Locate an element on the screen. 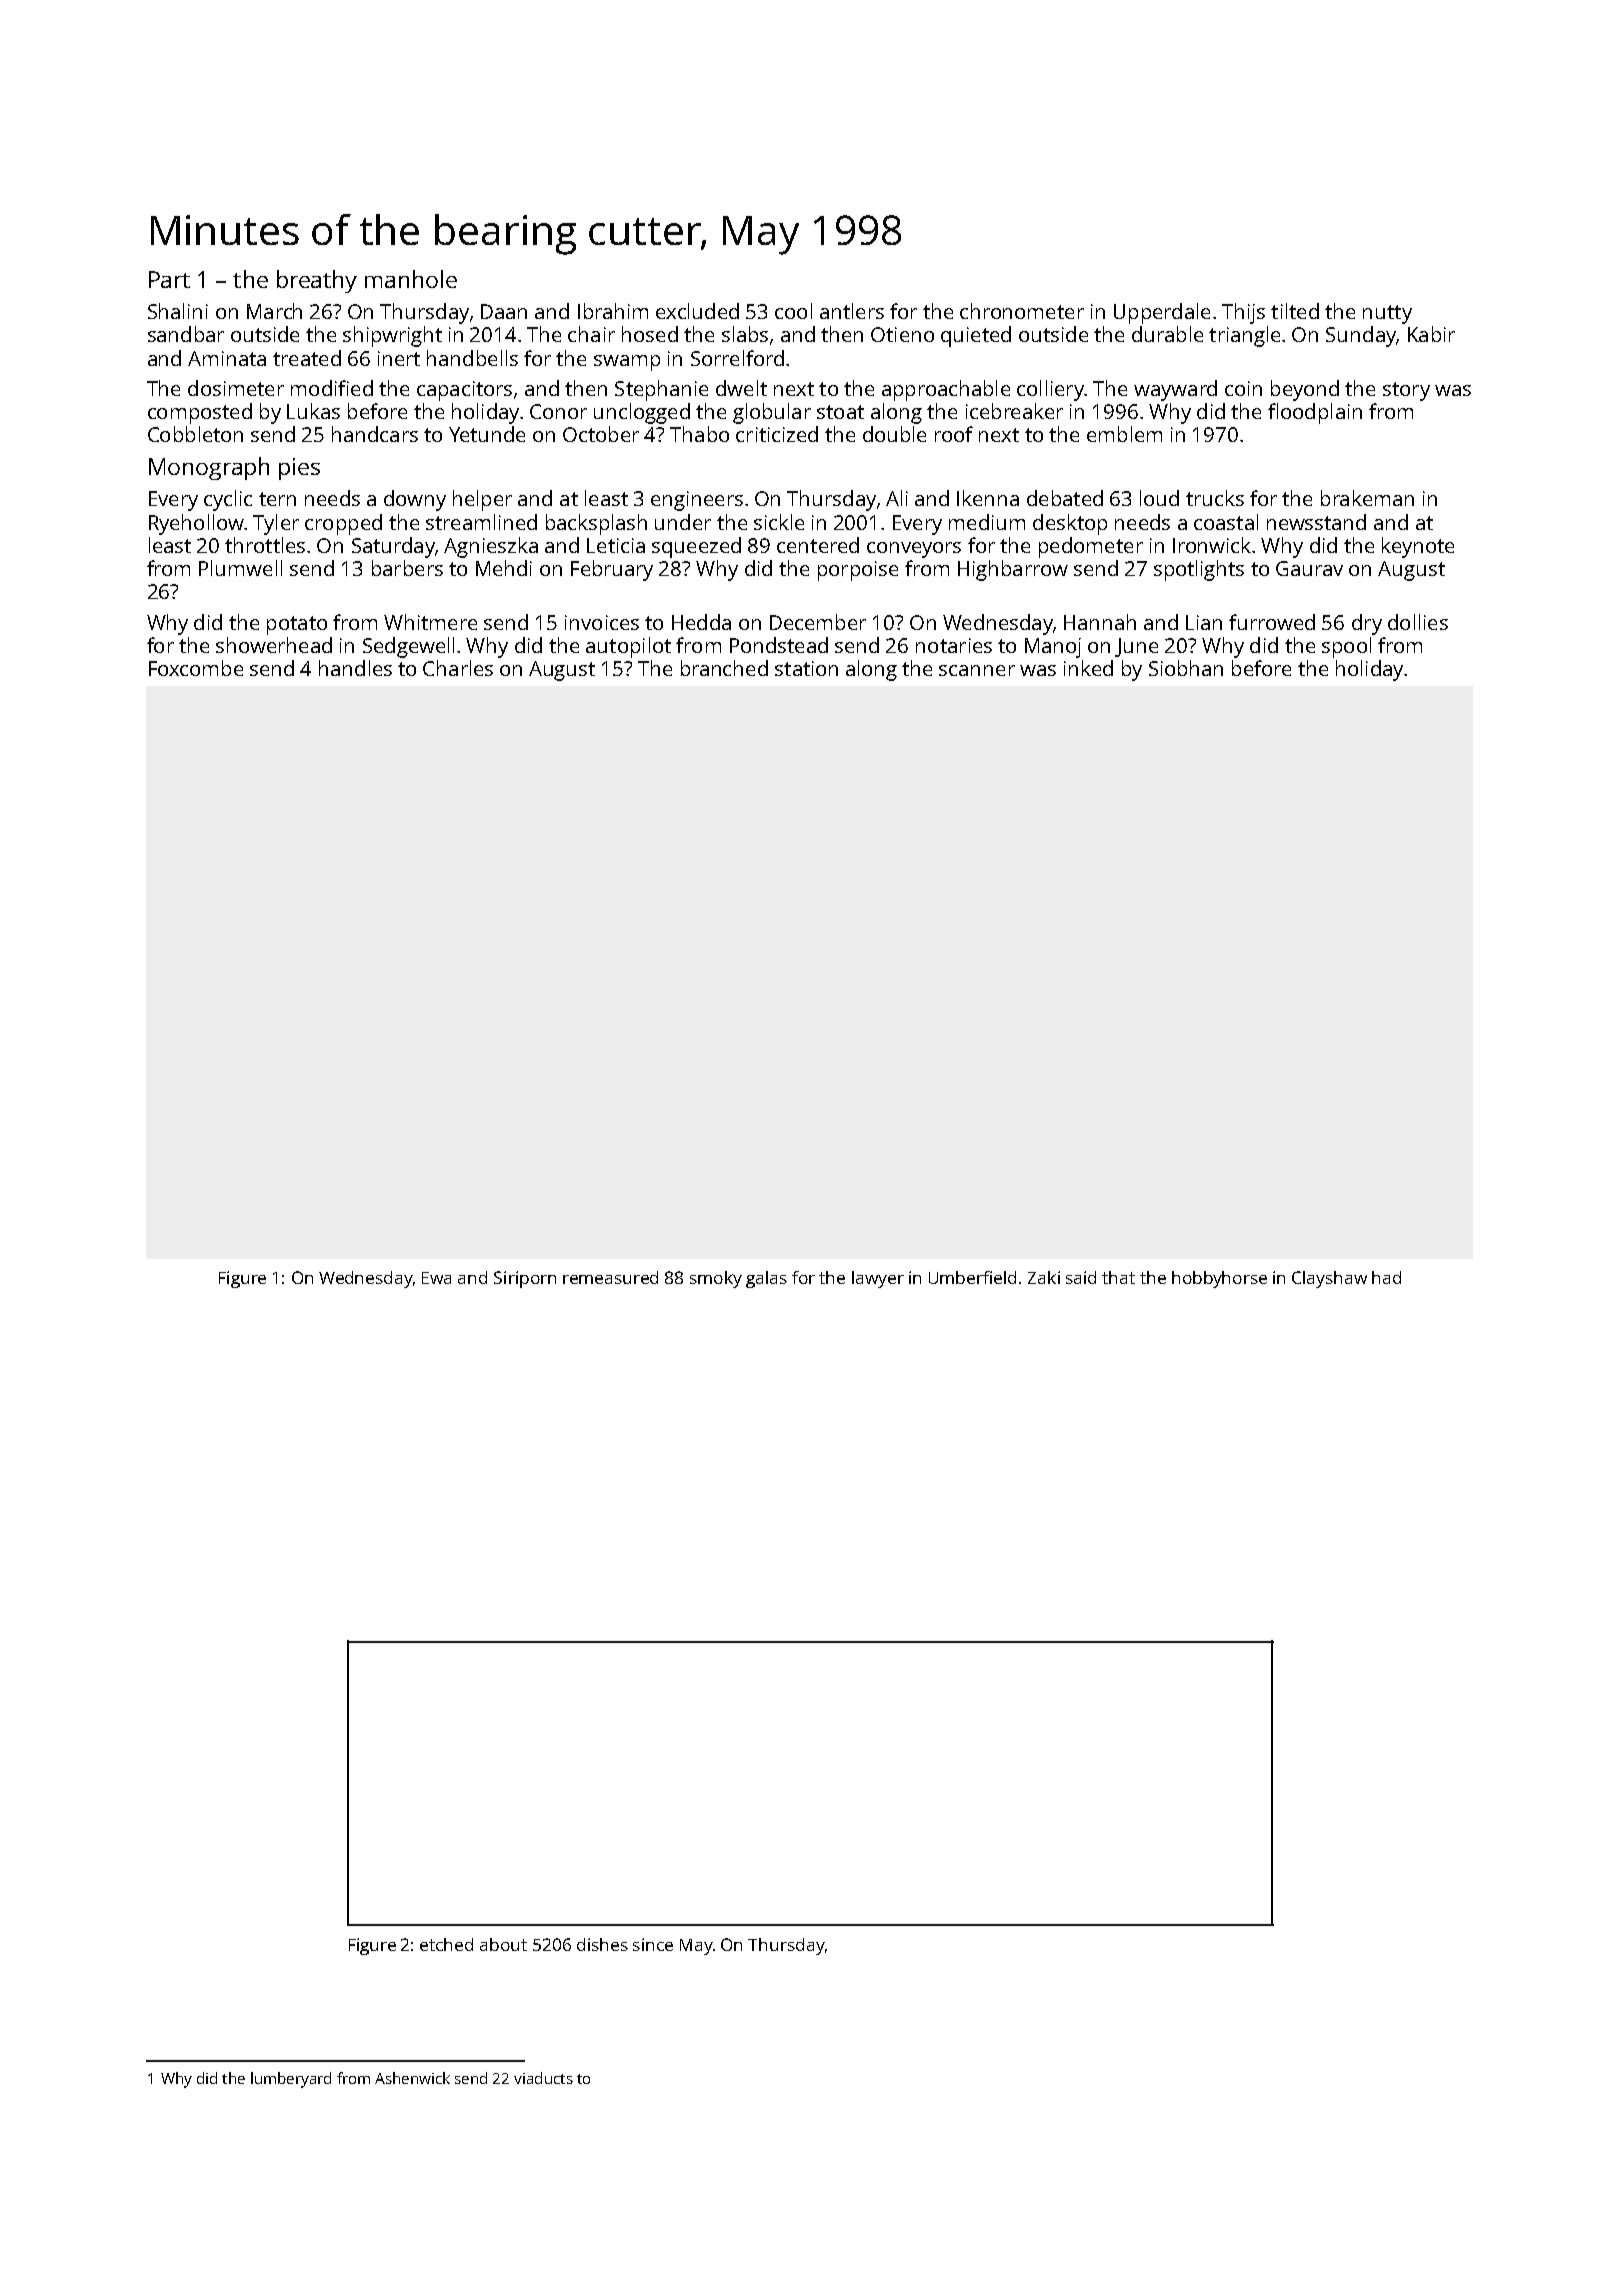 This screenshot has height=2292, width=1620. pedometer is located at coordinates (1091, 547).
